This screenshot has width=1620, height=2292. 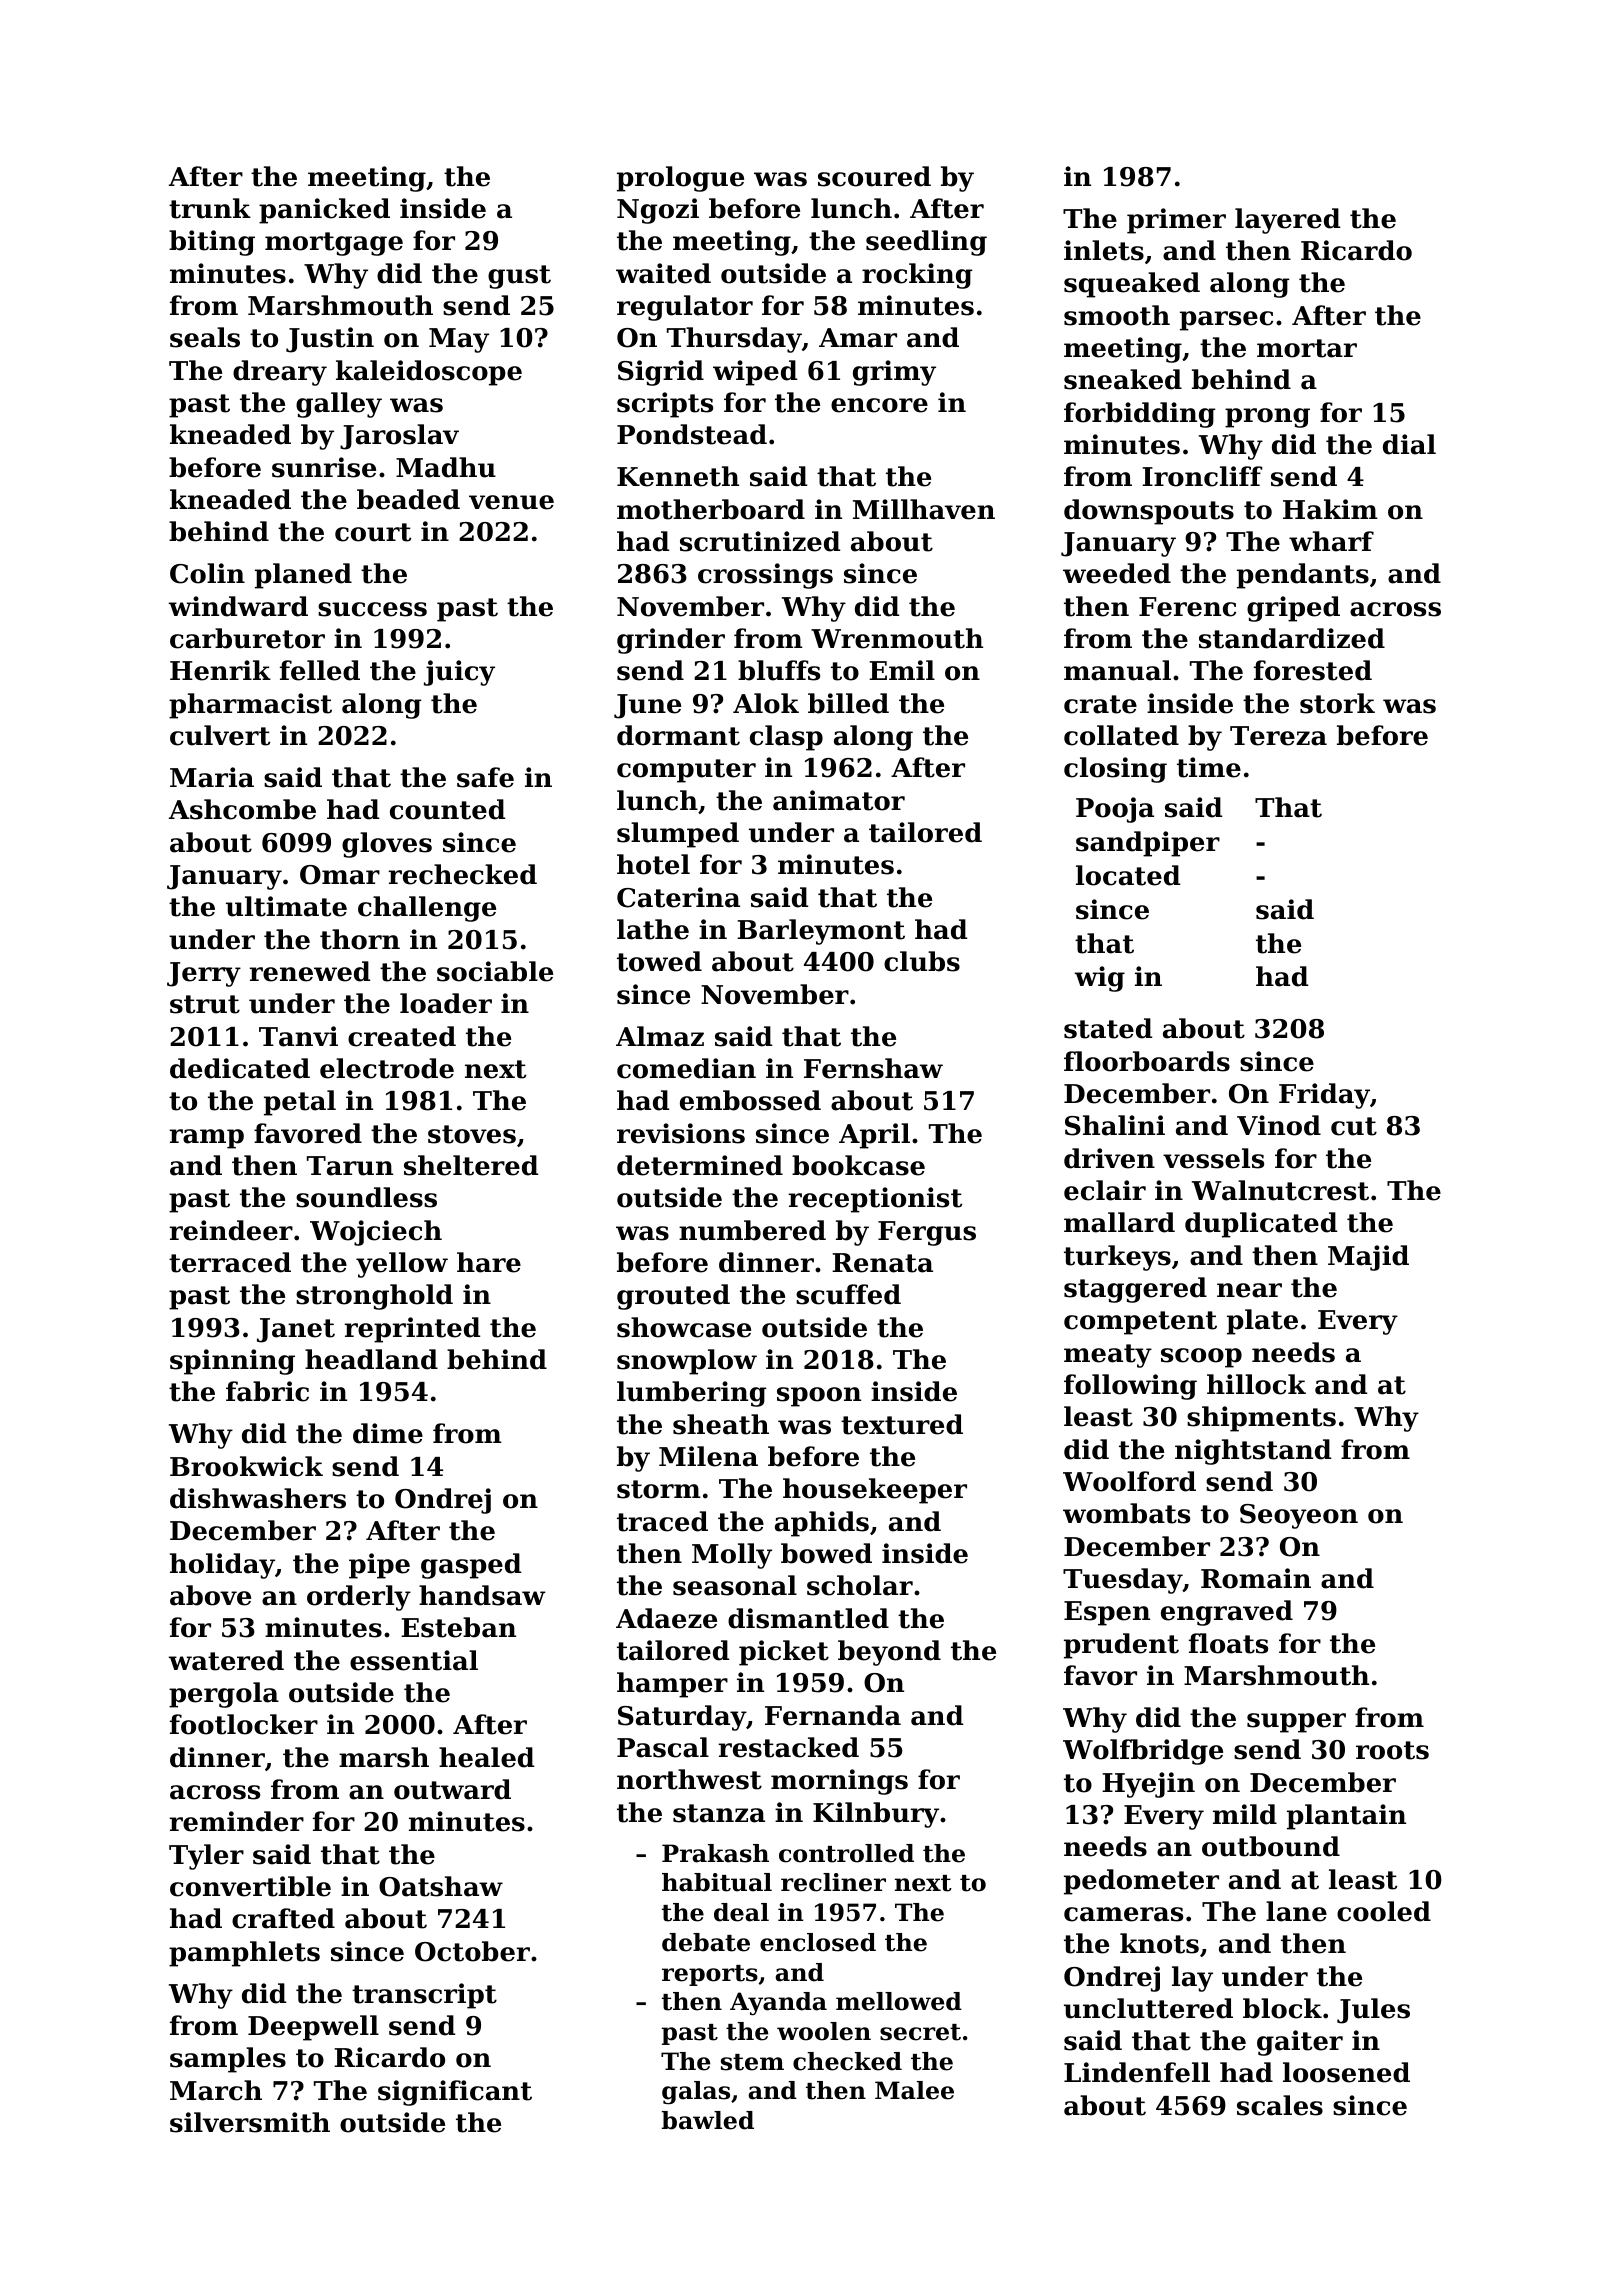 What do you see at coordinates (686, 1068) in the screenshot?
I see `comedian` at bounding box center [686, 1068].
